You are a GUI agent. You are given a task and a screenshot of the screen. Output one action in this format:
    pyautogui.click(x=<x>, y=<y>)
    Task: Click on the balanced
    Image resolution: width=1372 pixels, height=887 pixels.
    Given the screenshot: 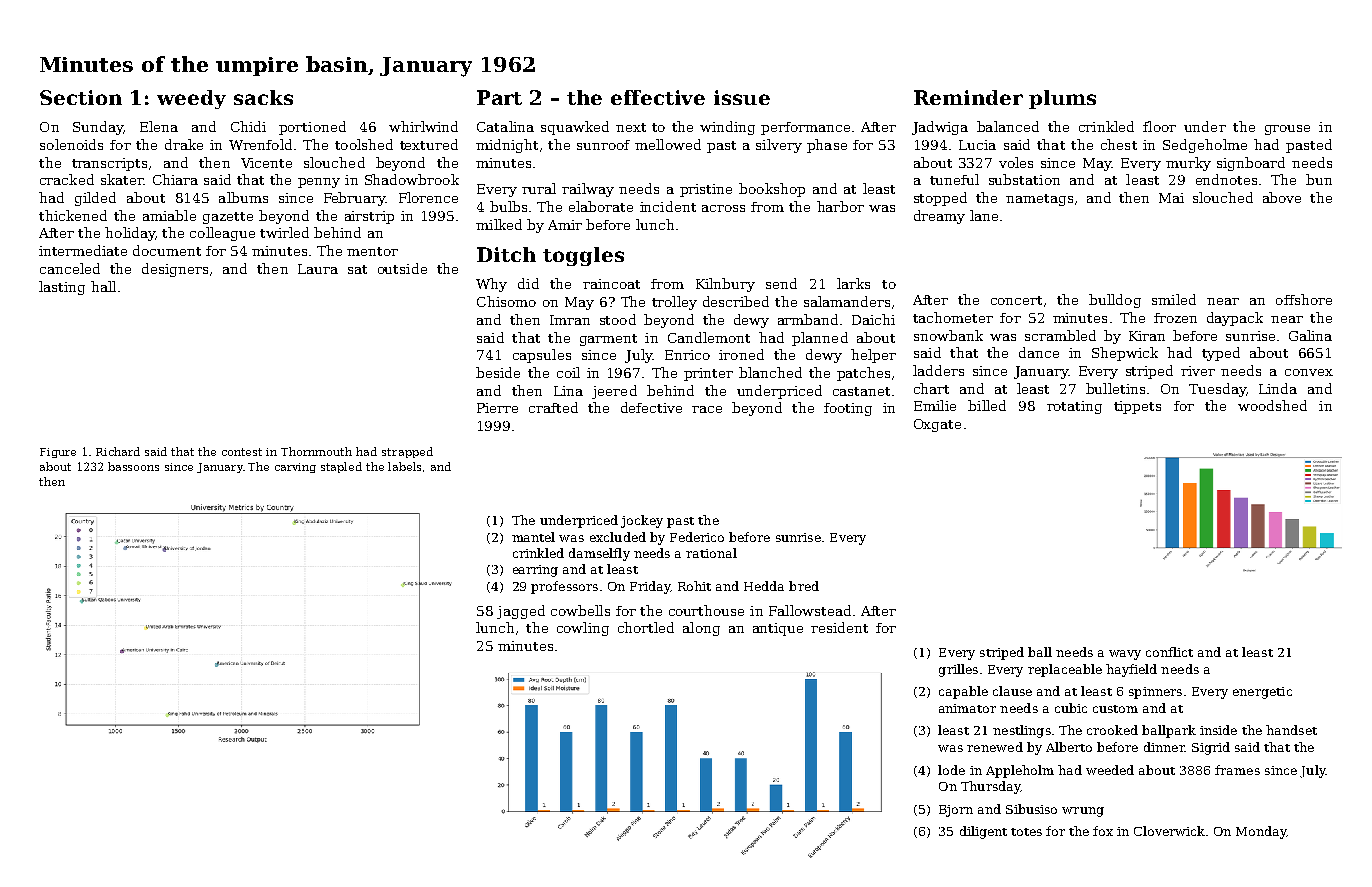 What is the action you would take?
    pyautogui.click(x=1008, y=126)
